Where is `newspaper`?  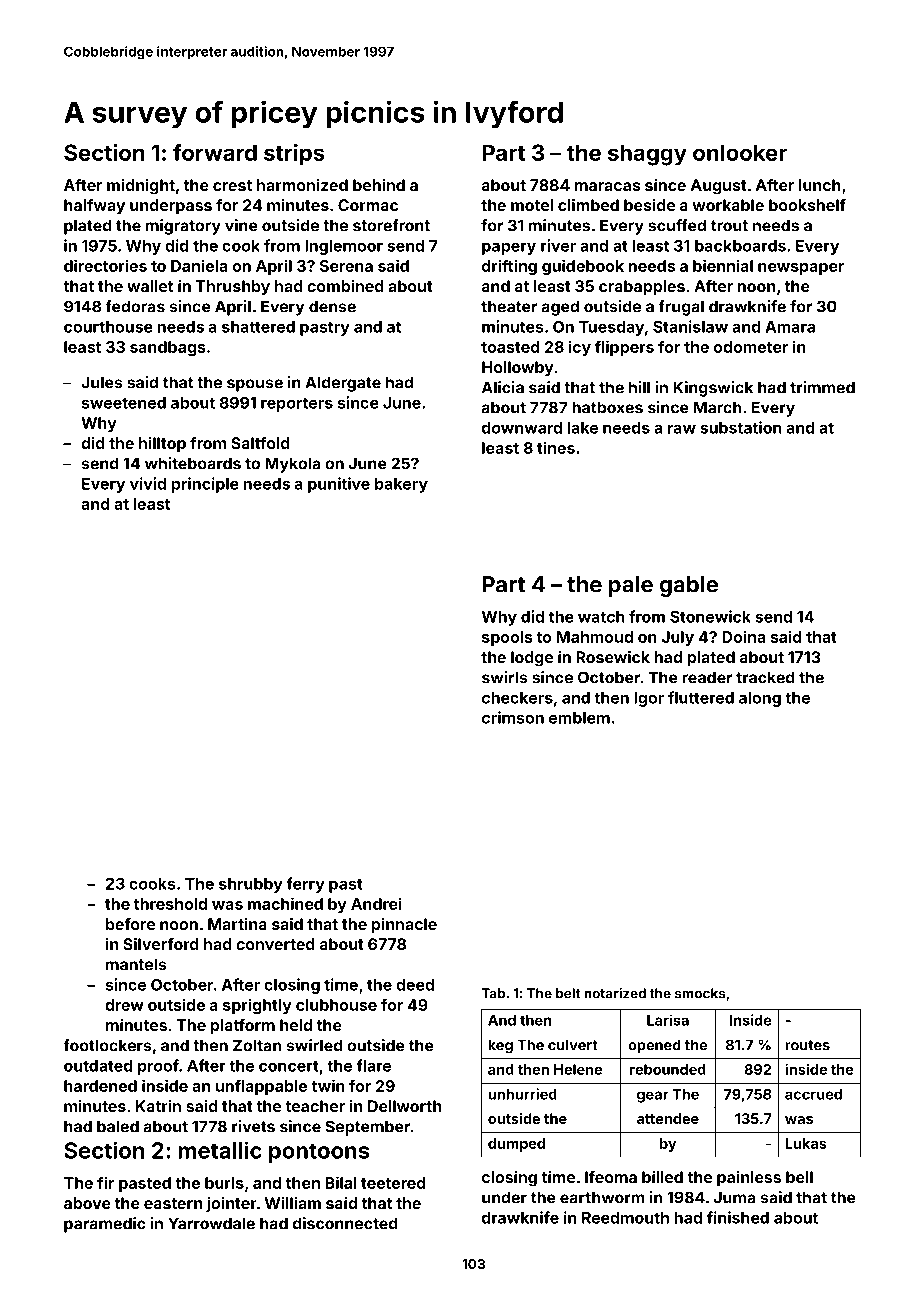
newspaper is located at coordinates (801, 269).
